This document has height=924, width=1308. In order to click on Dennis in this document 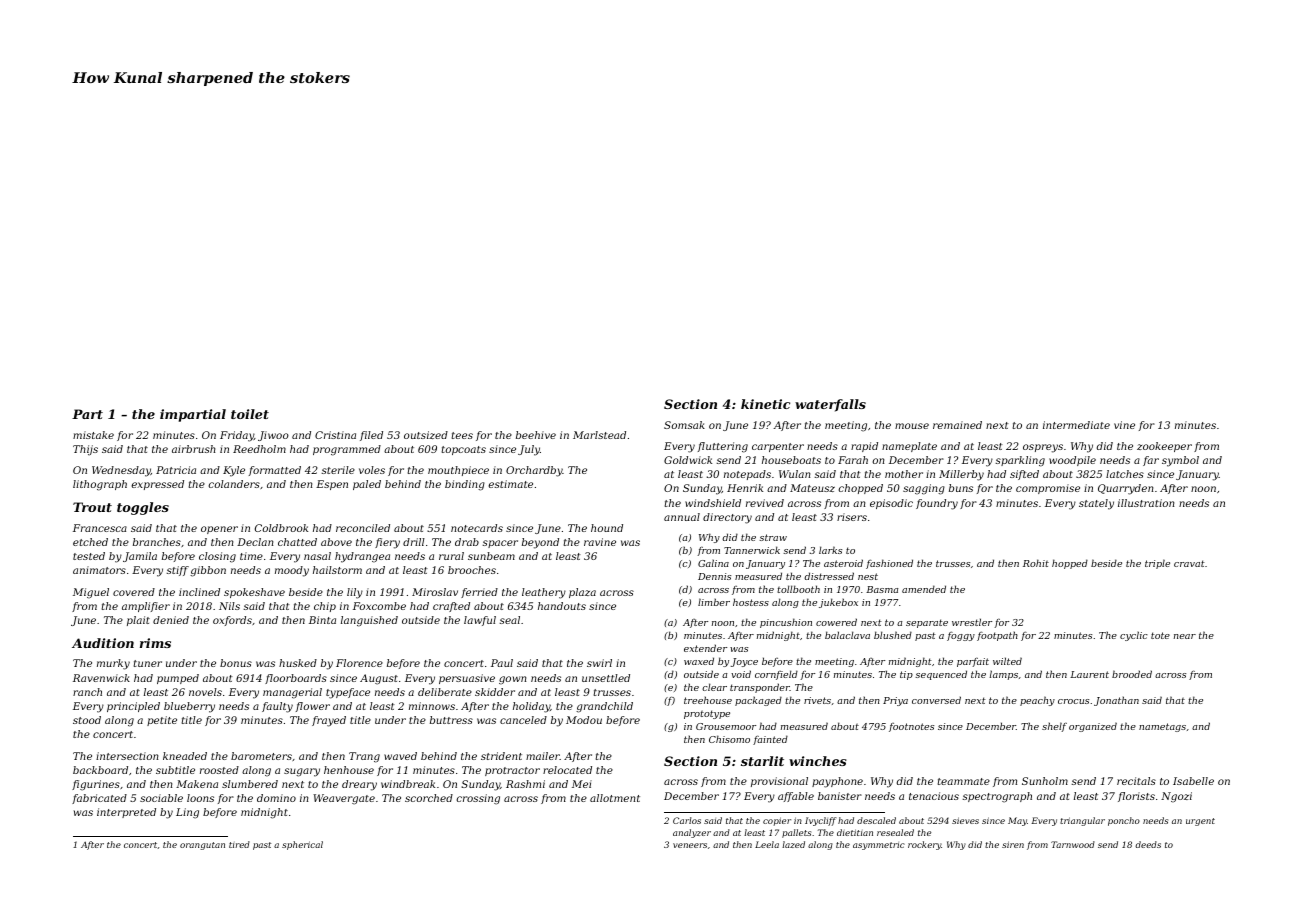, I will do `click(714, 576)`.
